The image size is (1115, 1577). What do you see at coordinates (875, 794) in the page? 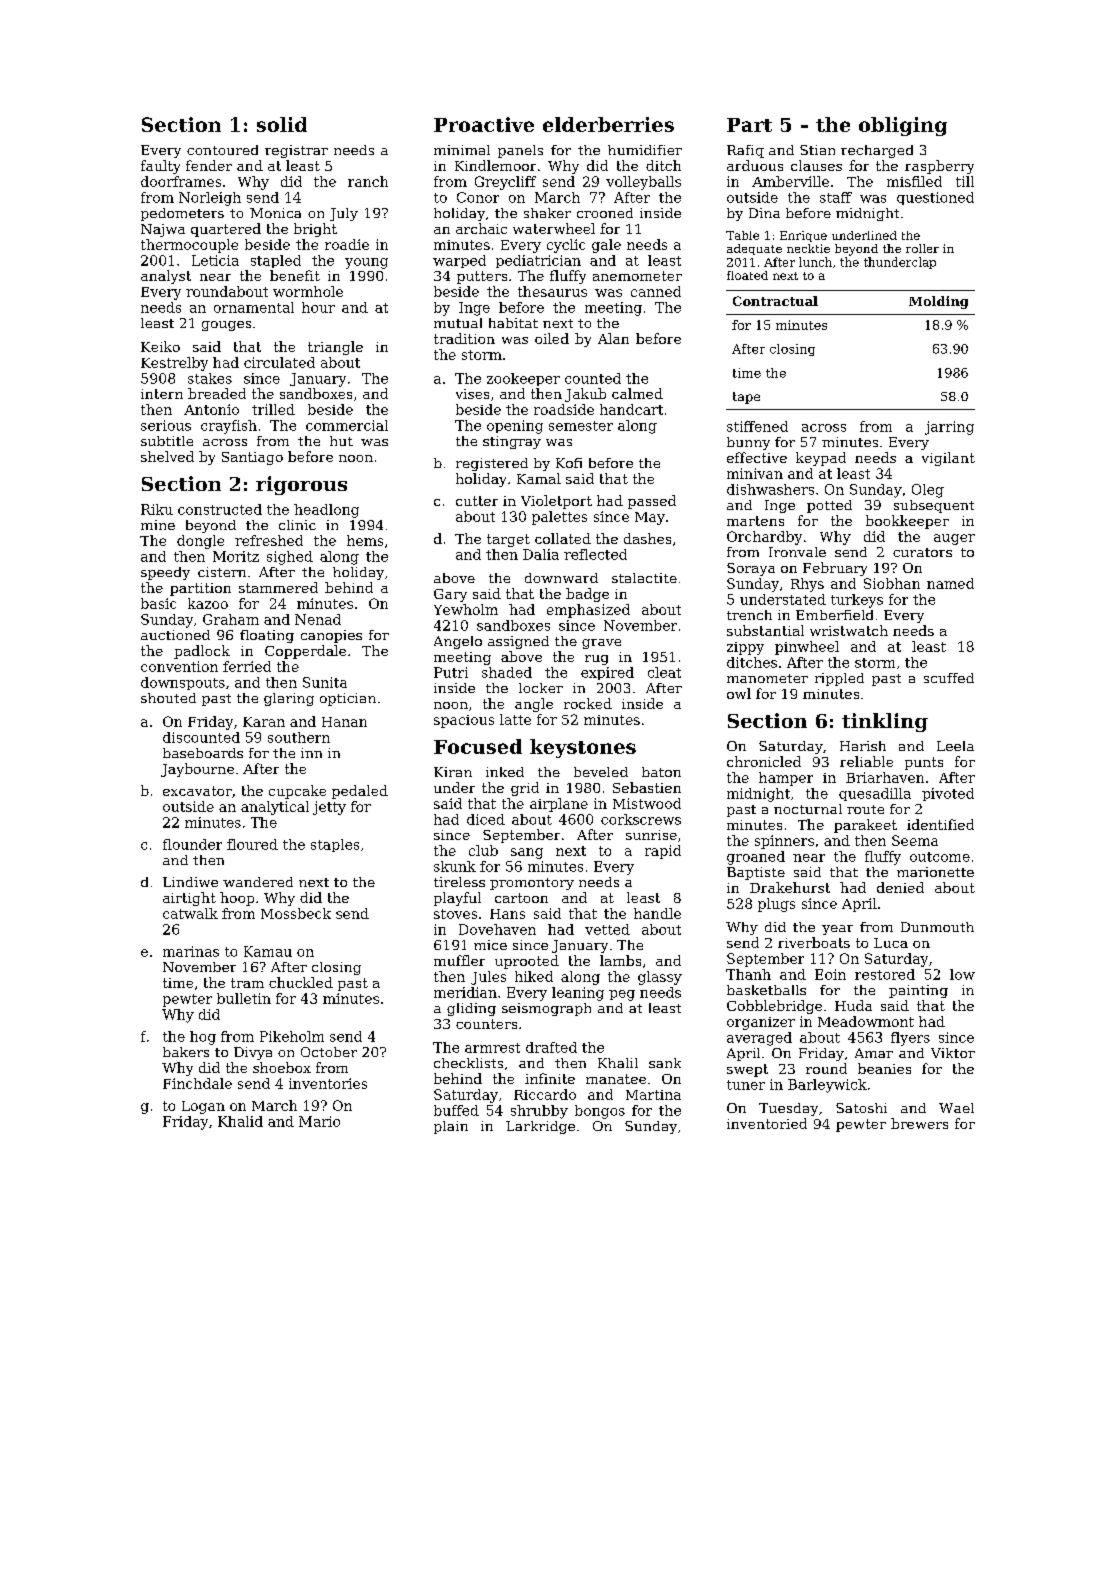
I see `quesadilla` at bounding box center [875, 794].
